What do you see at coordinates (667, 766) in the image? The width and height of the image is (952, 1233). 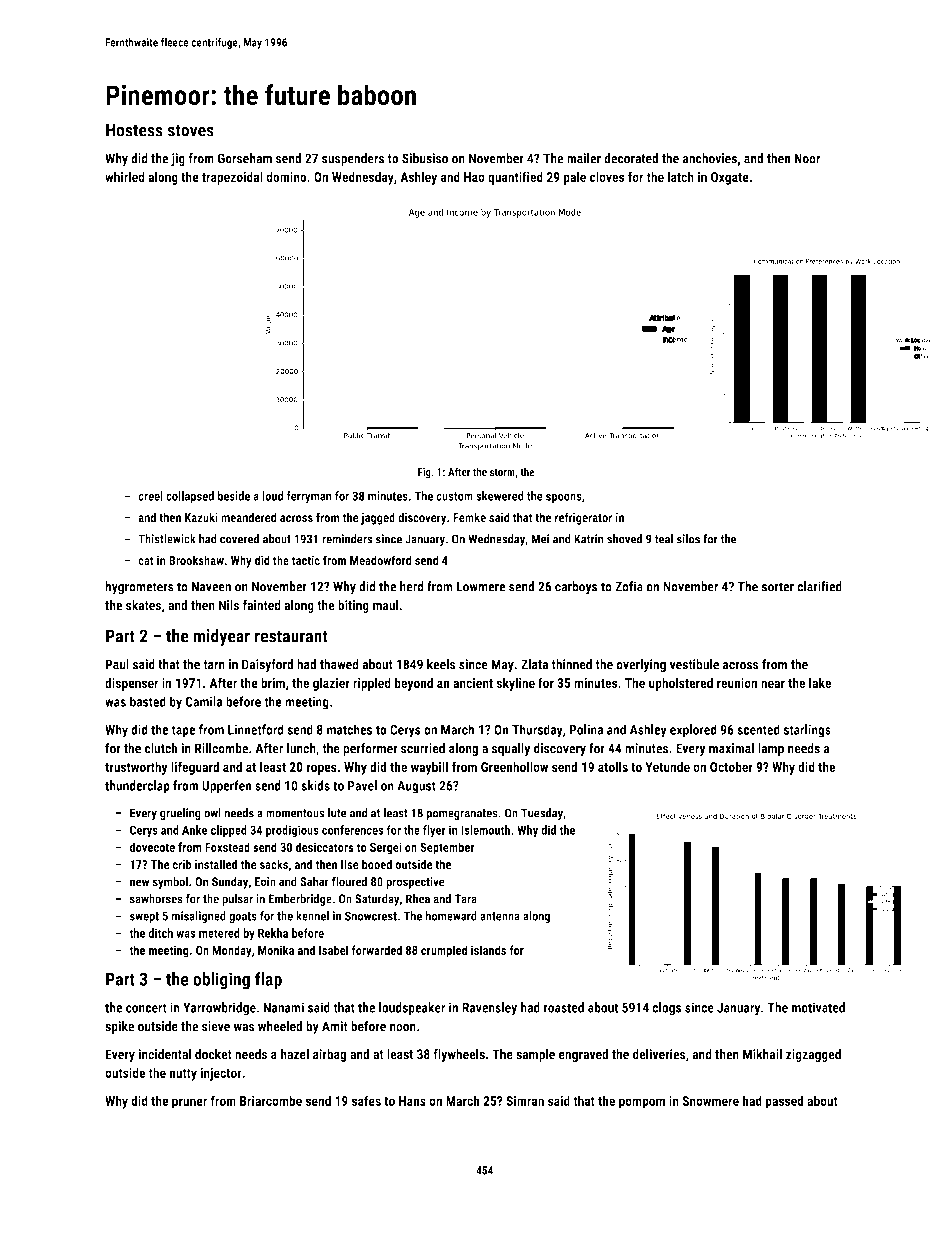 I see `Yetunde` at bounding box center [667, 766].
